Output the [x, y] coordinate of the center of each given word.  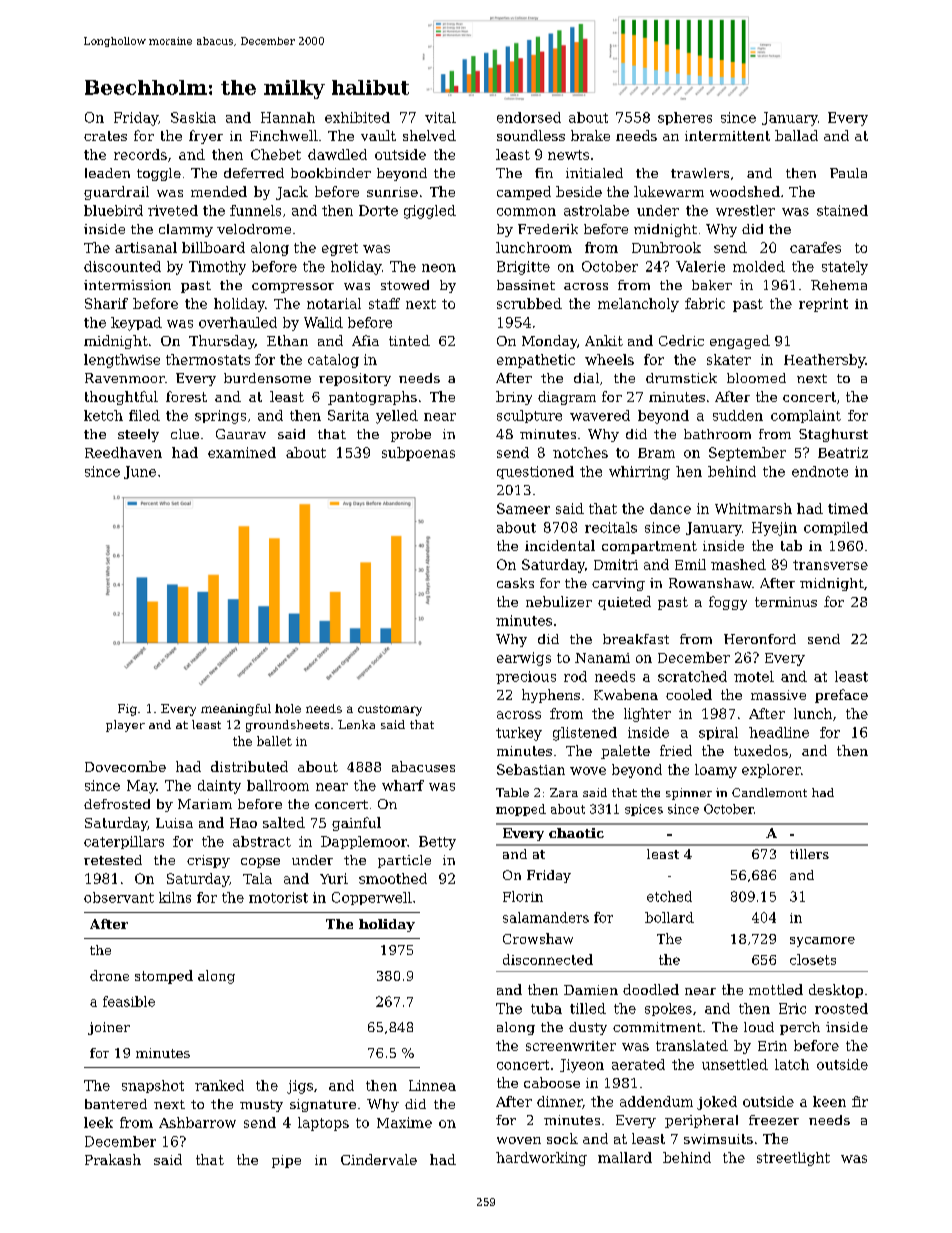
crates [105, 136]
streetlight [793, 1159]
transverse [830, 565]
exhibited [357, 117]
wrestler [745, 210]
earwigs [524, 659]
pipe [286, 1161]
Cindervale [379, 1159]
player [125, 726]
